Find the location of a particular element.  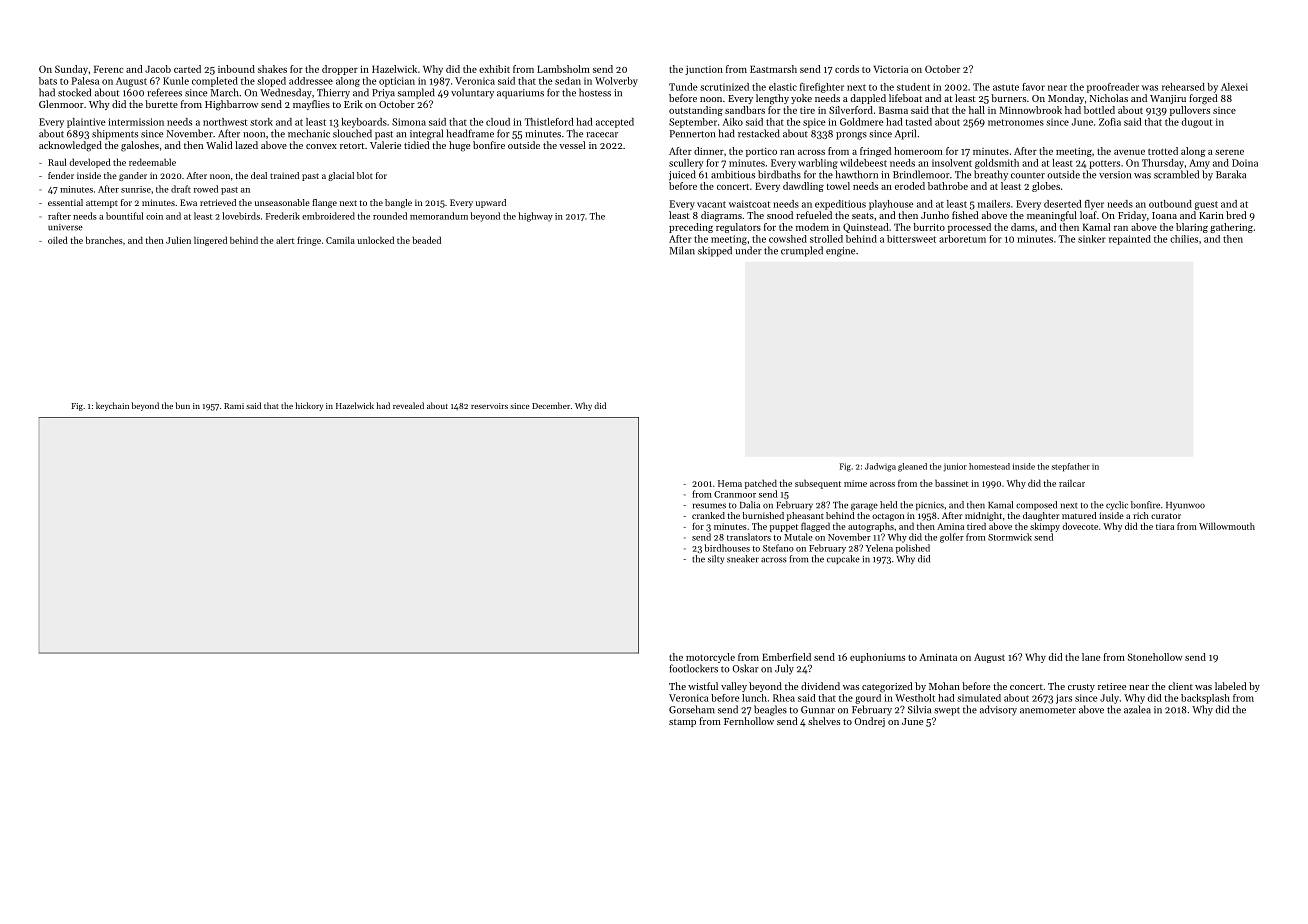

keychain is located at coordinates (112, 406).
